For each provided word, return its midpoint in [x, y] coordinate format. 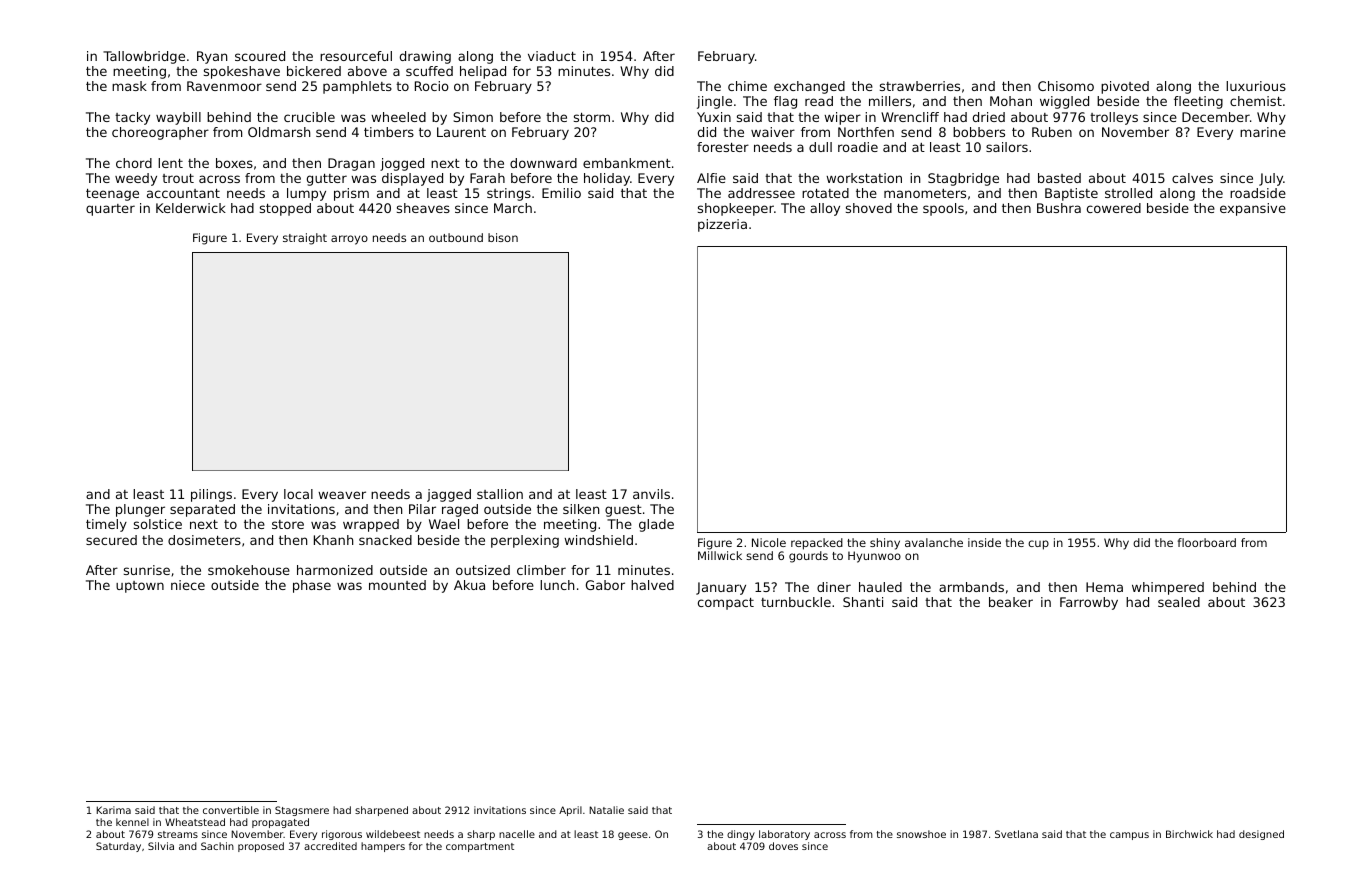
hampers [383, 847]
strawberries [920, 86]
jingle [714, 102]
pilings [211, 495]
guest [623, 511]
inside [984, 542]
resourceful [356, 56]
